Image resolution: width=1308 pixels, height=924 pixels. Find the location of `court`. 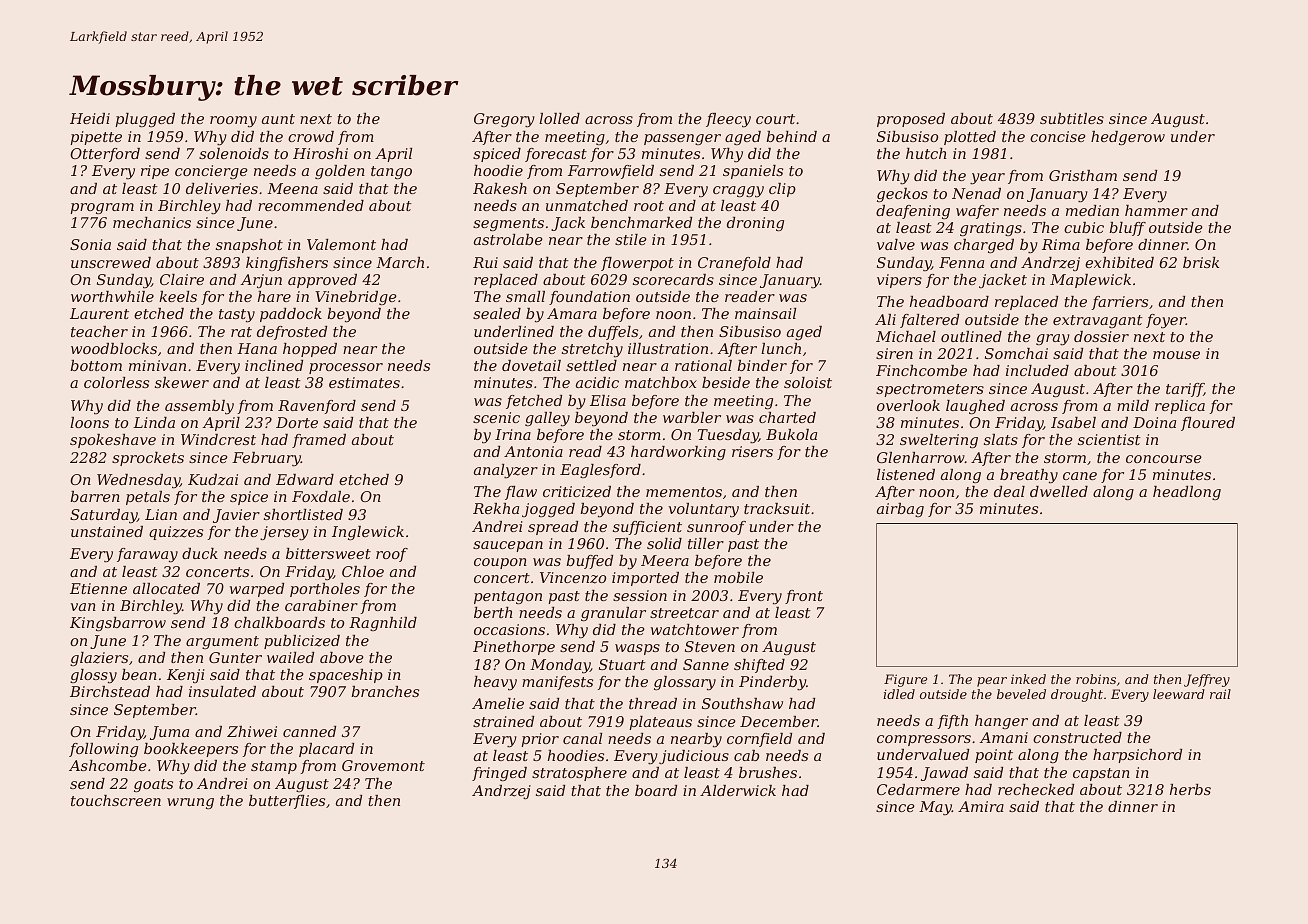

court is located at coordinates (775, 119).
